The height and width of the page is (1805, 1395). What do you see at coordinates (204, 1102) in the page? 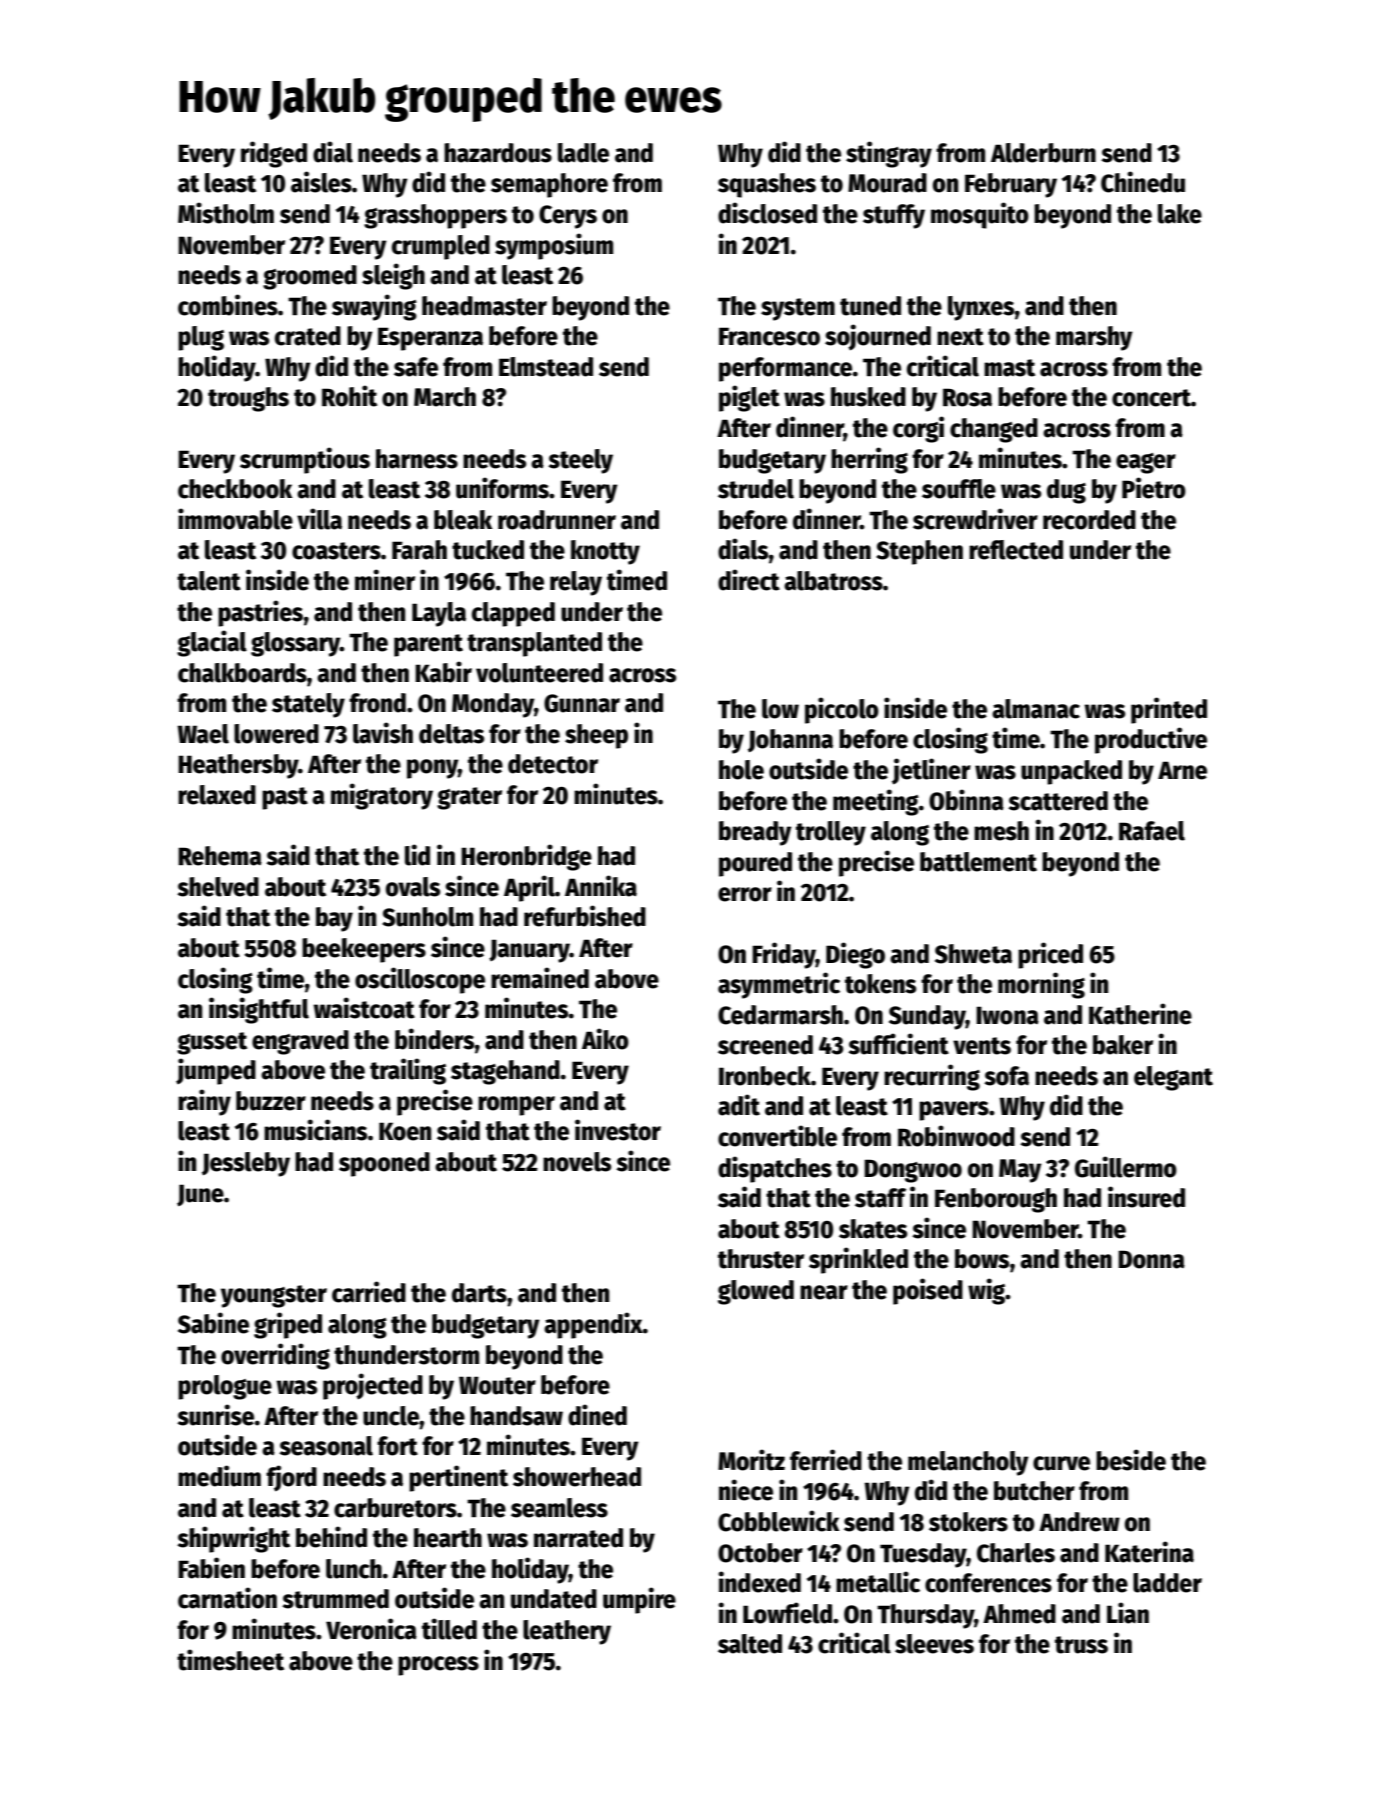
I see `rainy` at bounding box center [204, 1102].
